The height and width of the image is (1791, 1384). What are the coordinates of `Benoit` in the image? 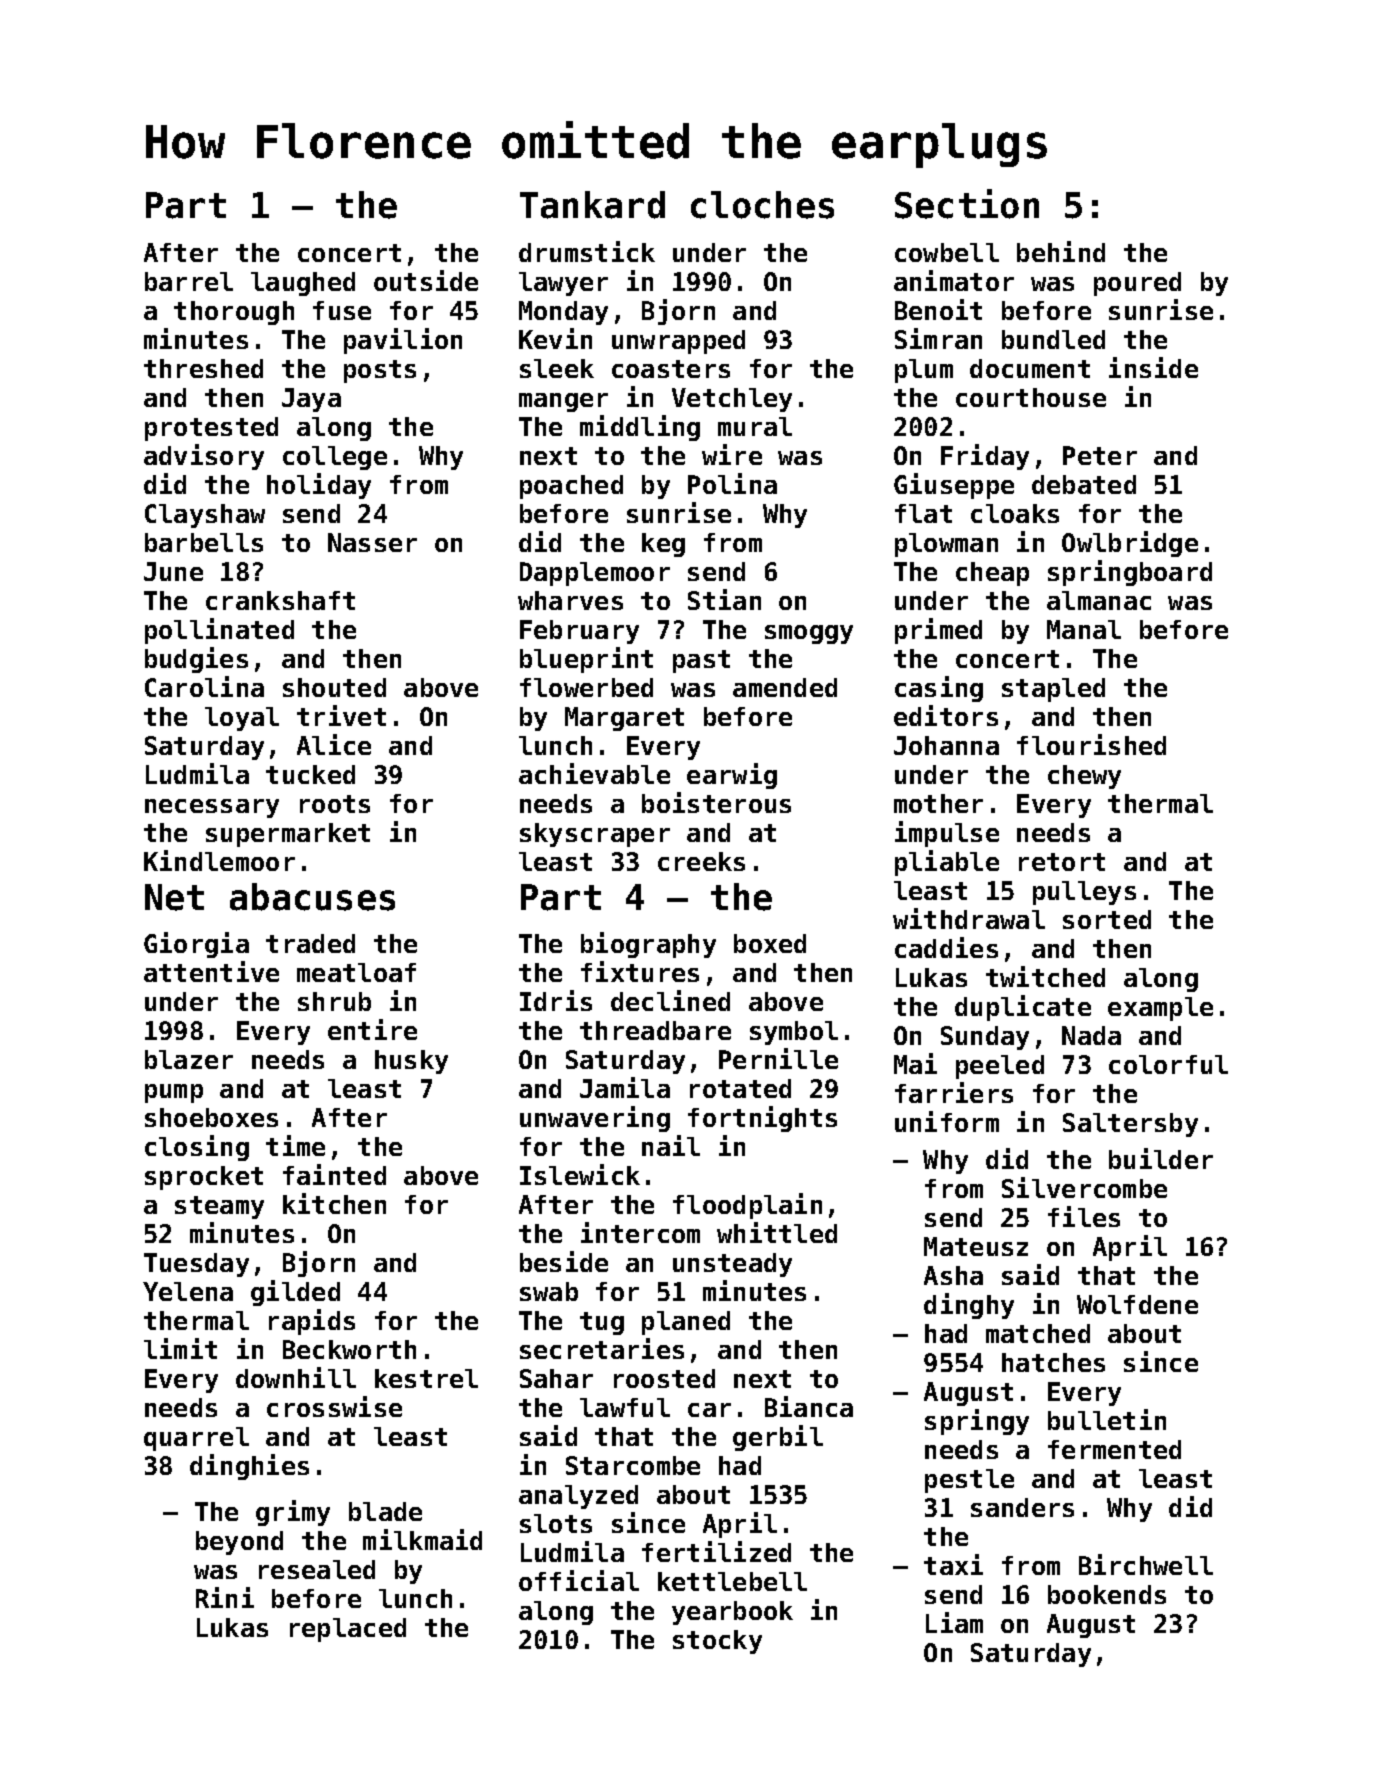 It's located at (938, 309).
